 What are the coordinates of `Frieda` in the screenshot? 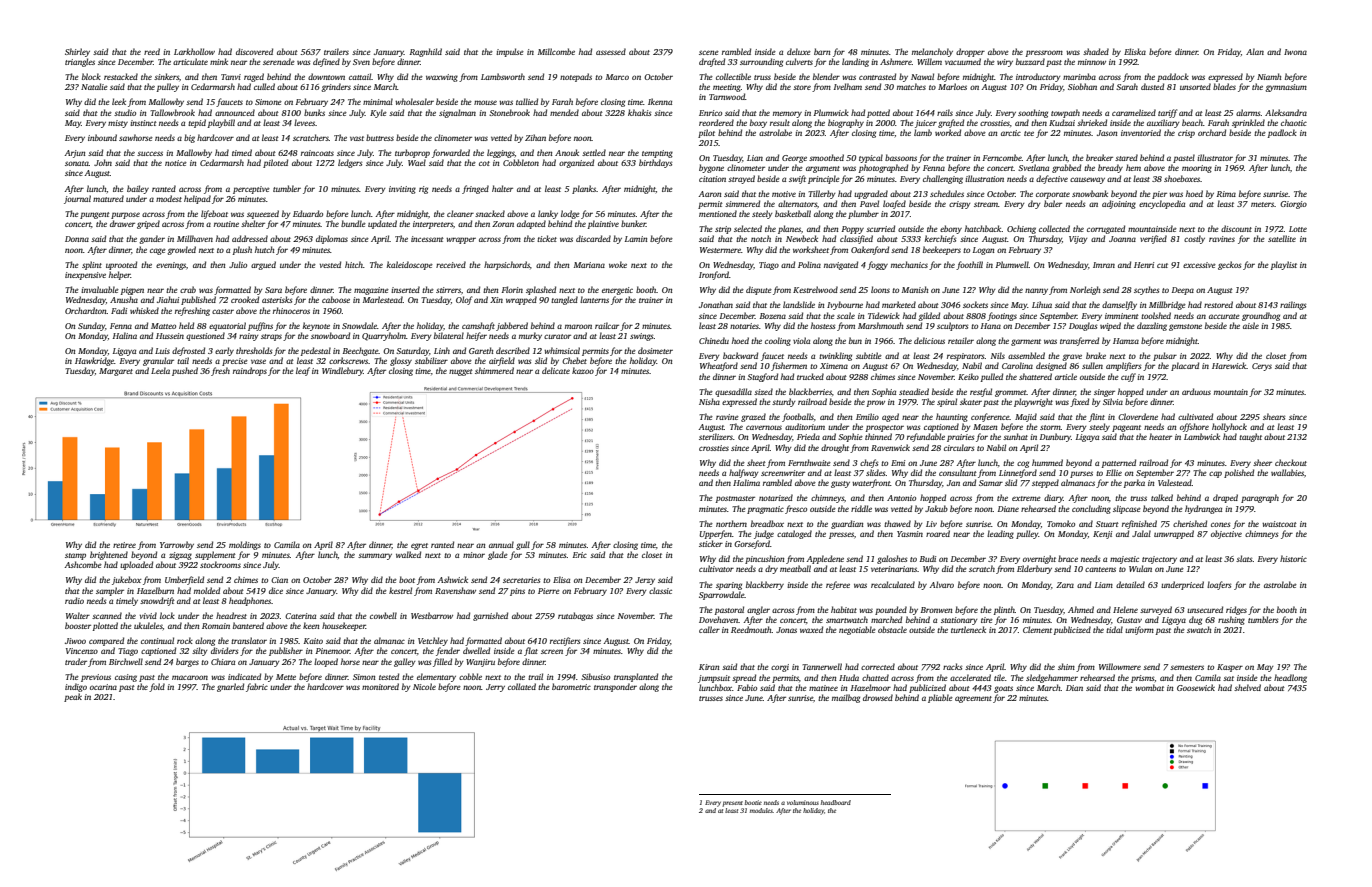 It's located at (808, 436).
